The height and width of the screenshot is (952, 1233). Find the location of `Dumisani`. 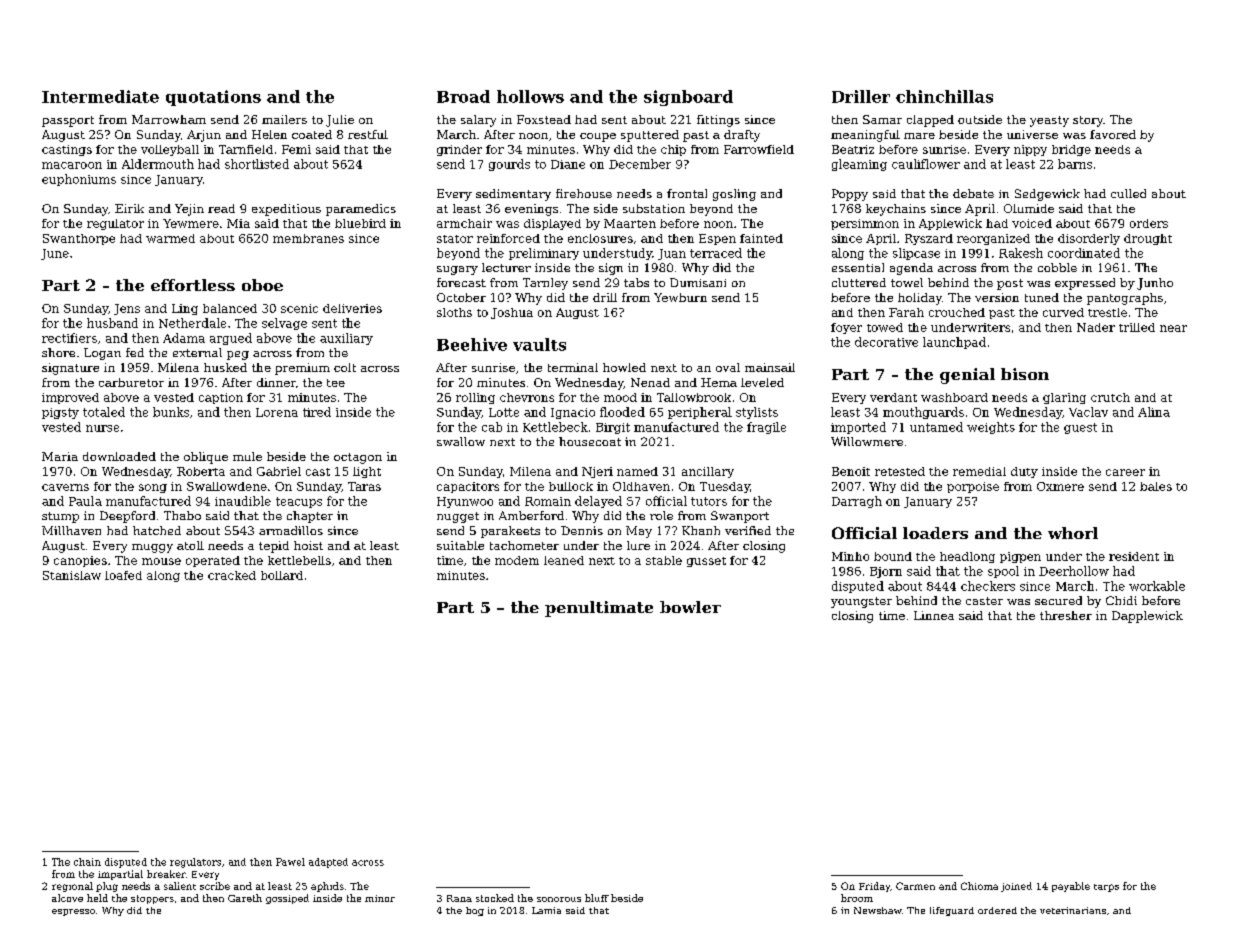

Dumisani is located at coordinates (698, 282).
